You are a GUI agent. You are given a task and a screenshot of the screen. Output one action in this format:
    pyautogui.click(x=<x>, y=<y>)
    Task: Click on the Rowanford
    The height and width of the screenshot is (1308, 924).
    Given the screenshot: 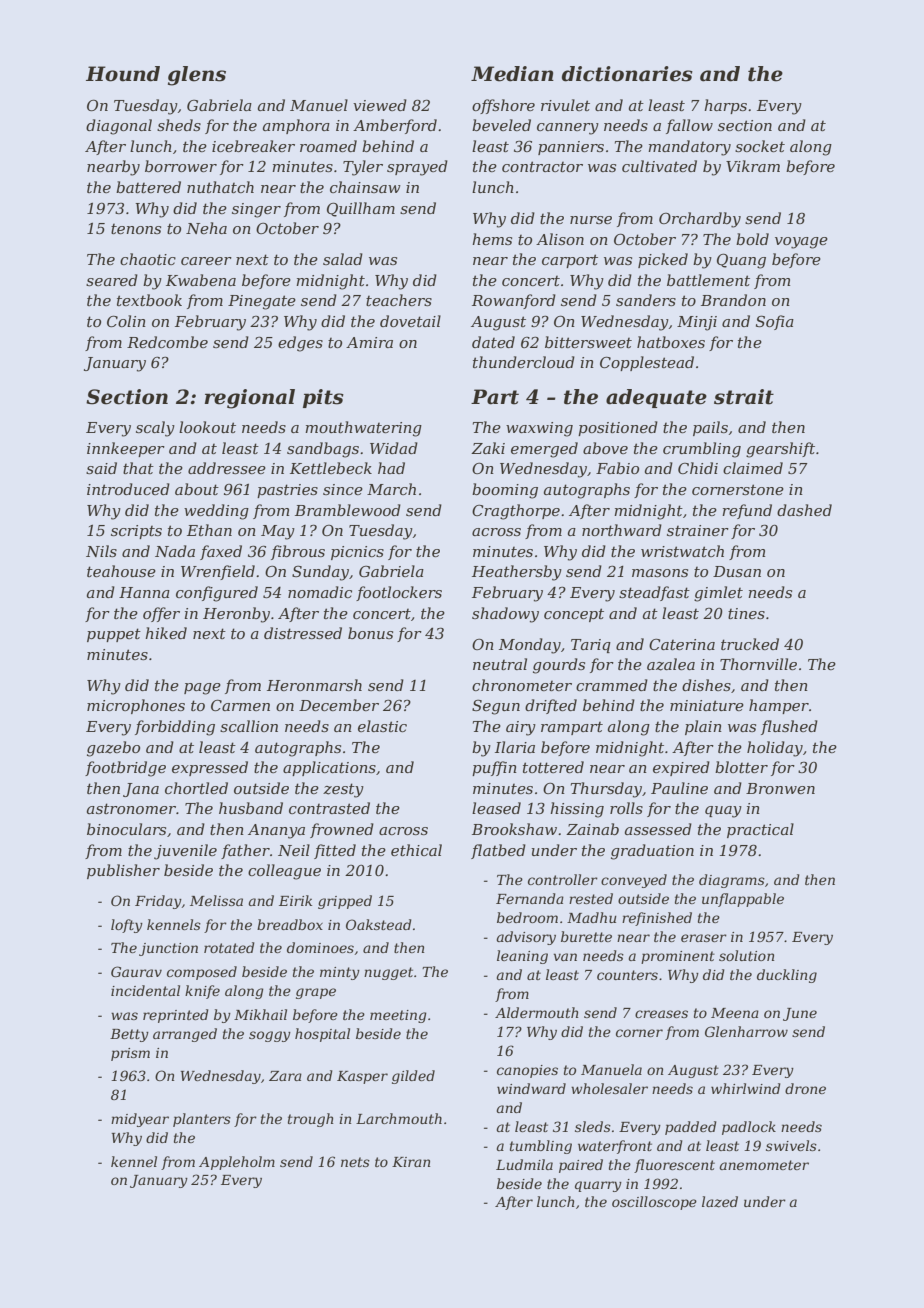 What is the action you would take?
    pyautogui.click(x=514, y=301)
